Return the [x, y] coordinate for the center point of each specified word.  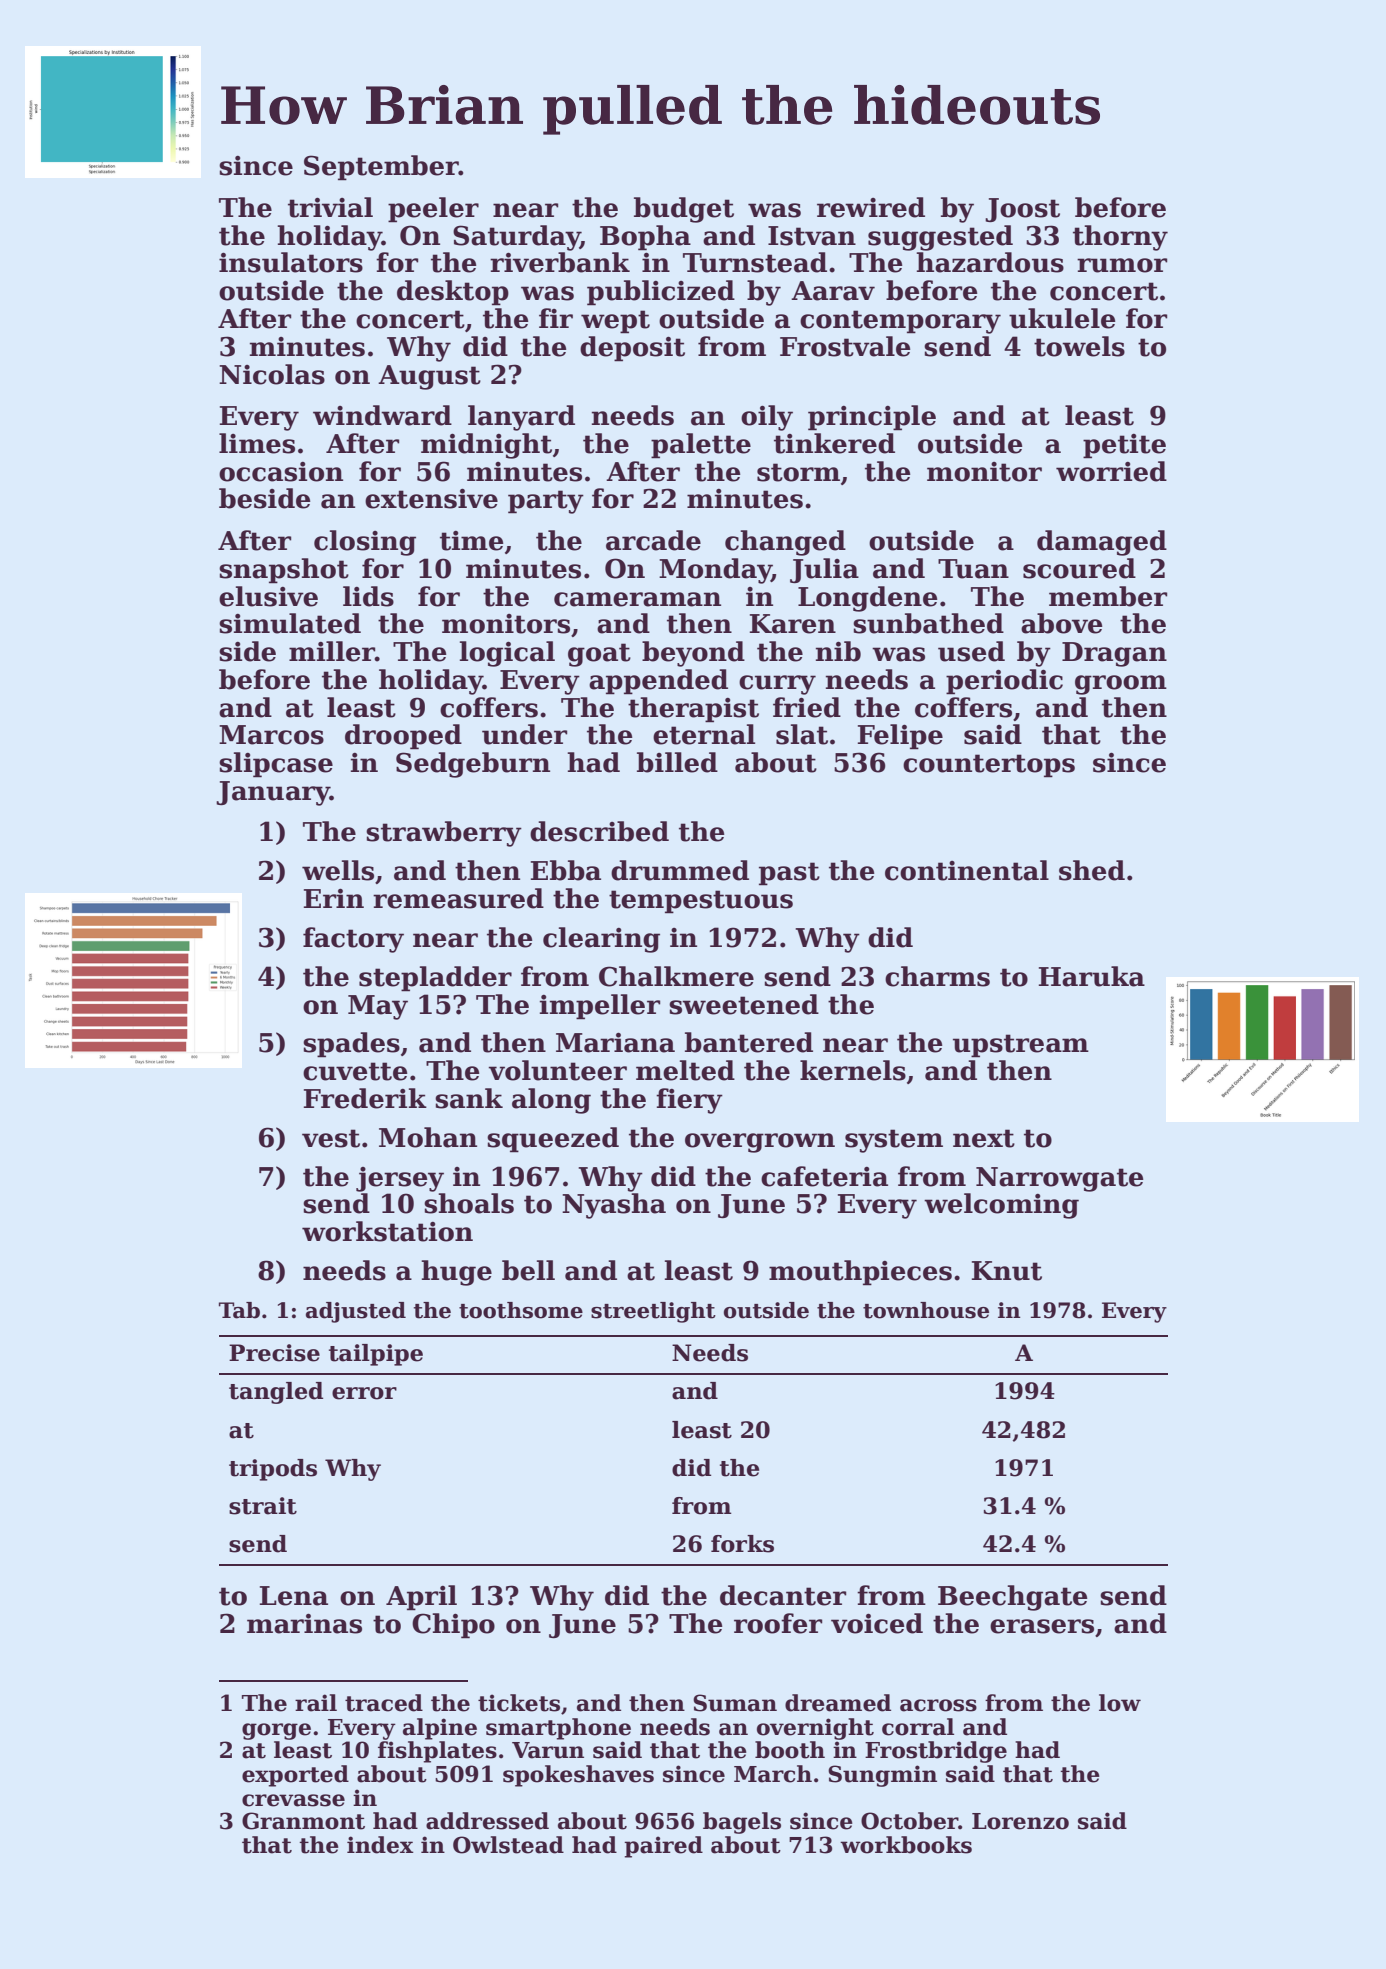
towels [1079, 346]
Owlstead [508, 1845]
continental [967, 870]
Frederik [365, 1098]
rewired [871, 207]
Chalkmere [676, 976]
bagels [742, 1823]
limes [257, 443]
